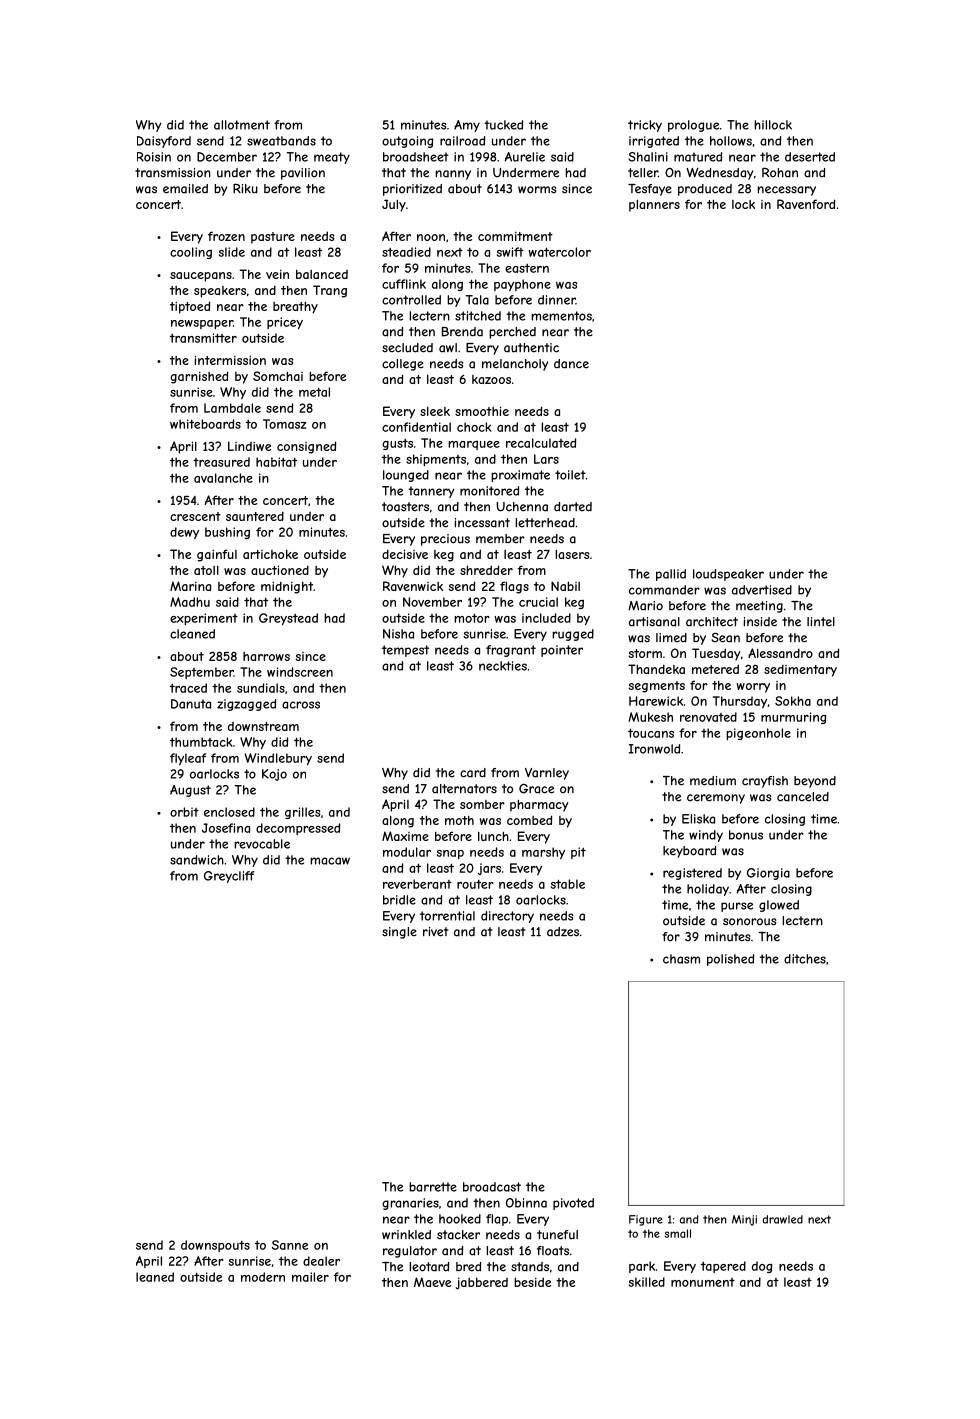 This screenshot has width=980, height=1419. Describe the element at coordinates (762, 1267) in the screenshot. I see `dog` at that location.
